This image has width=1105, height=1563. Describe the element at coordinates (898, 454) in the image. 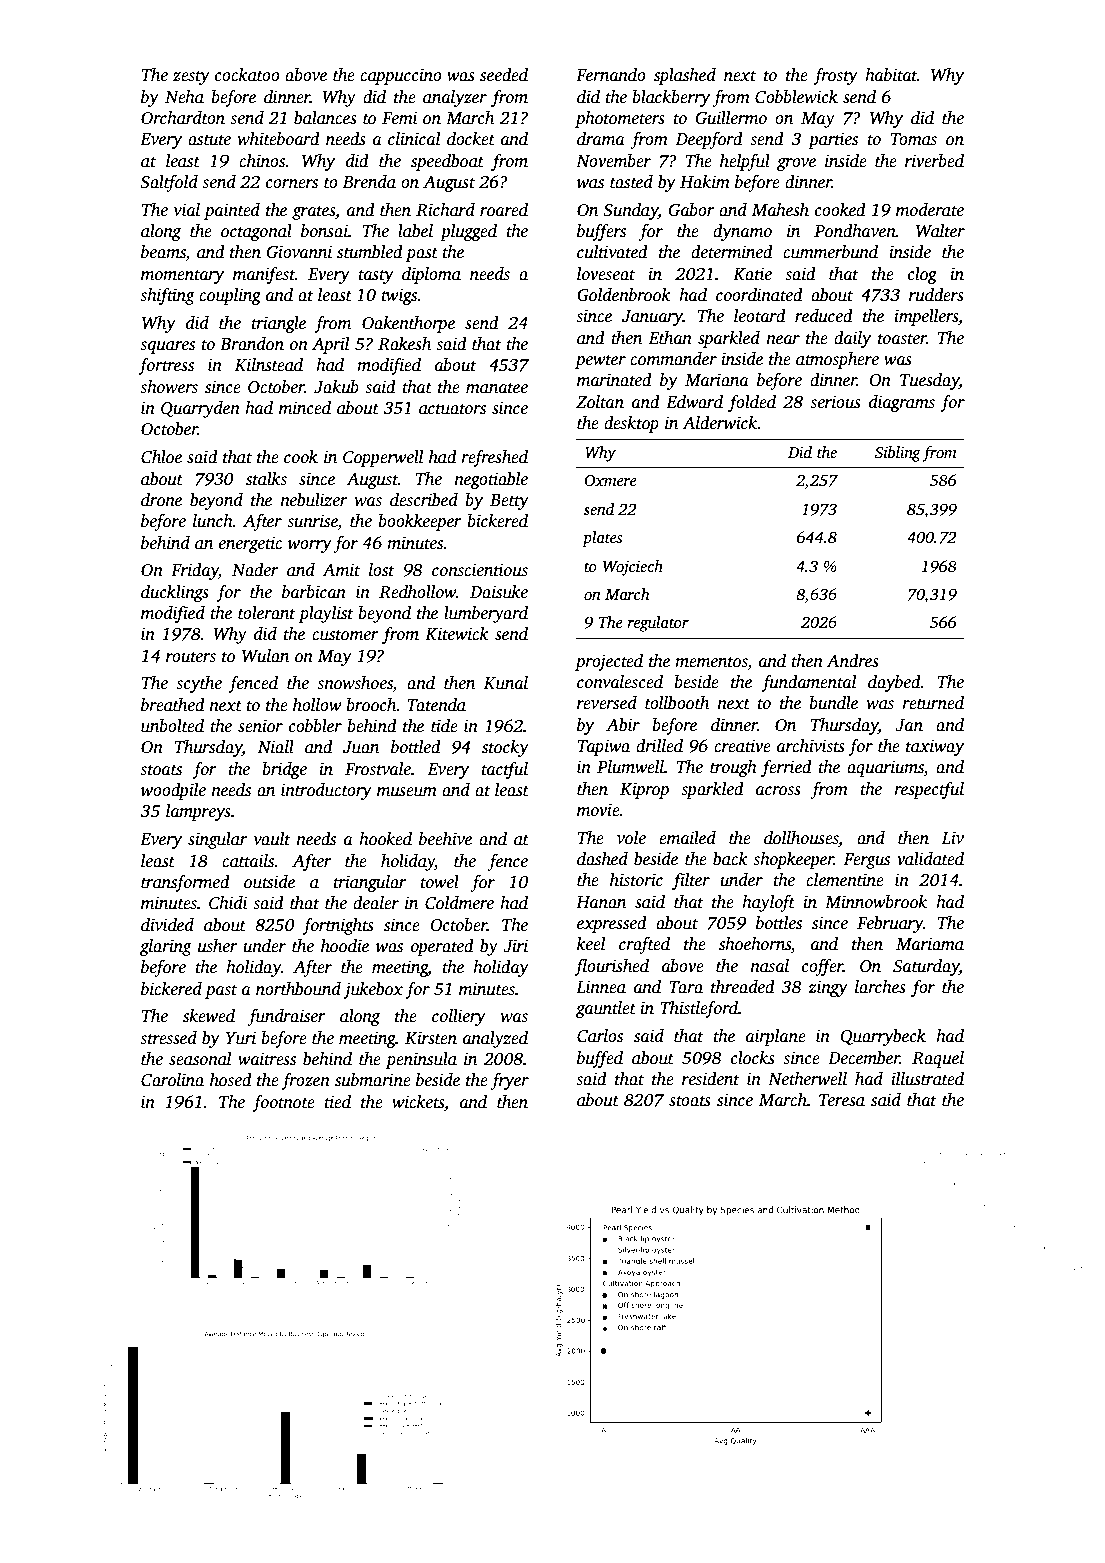

I see `Sibling` at that location.
